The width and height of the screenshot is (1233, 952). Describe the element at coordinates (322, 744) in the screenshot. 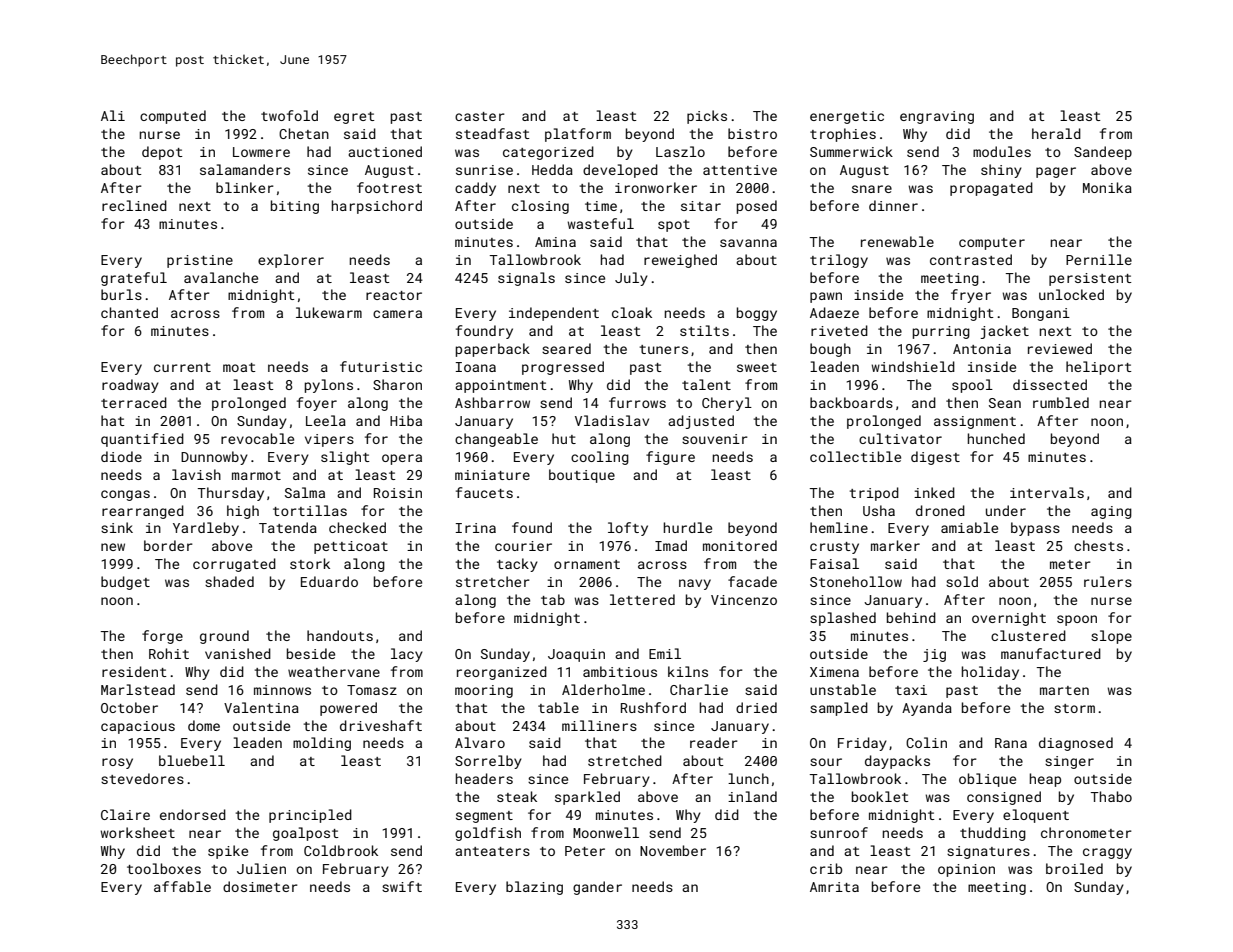

I see `molding` at that location.
